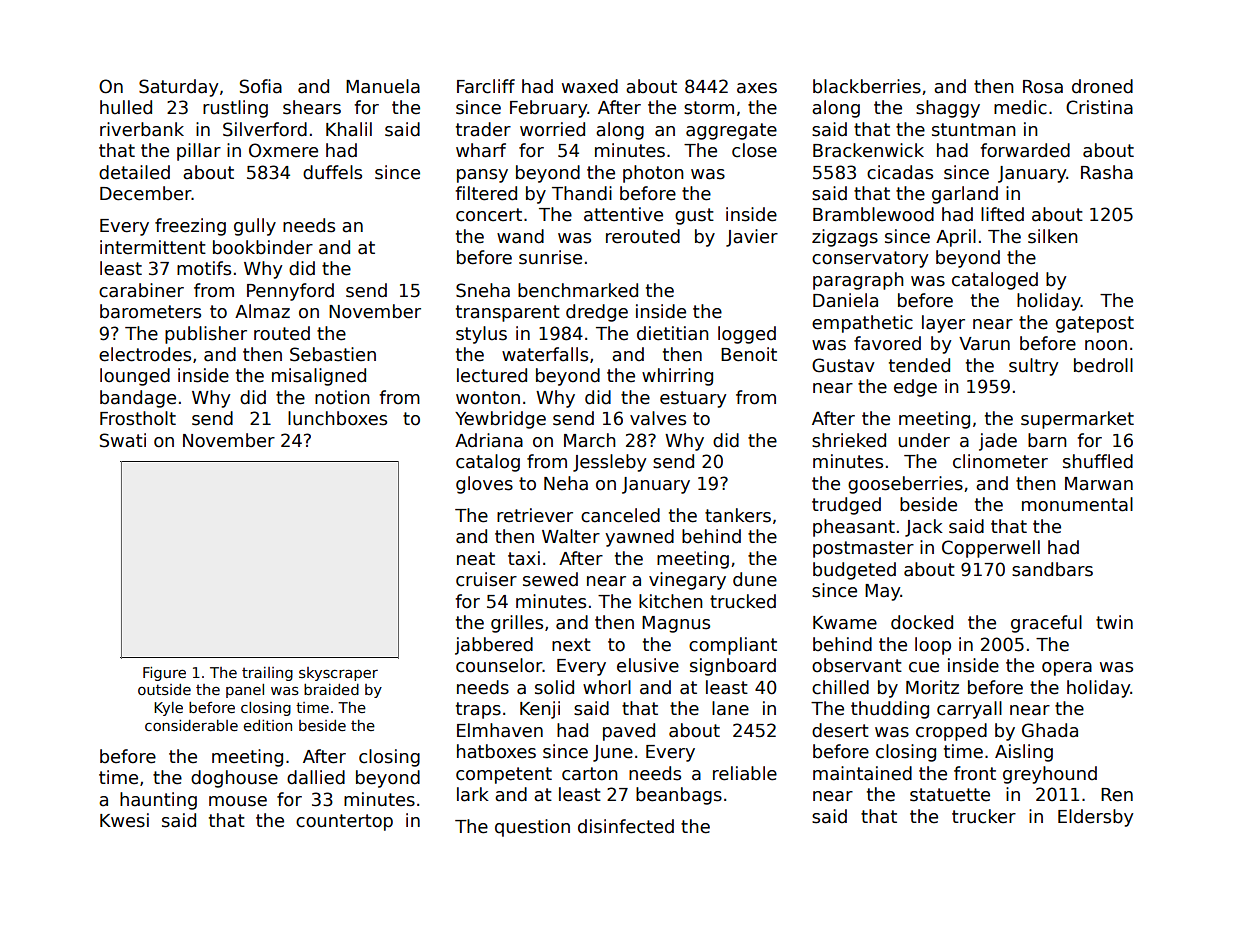 The image size is (1233, 952). Describe the element at coordinates (261, 86) in the screenshot. I see `Sofia` at that location.
